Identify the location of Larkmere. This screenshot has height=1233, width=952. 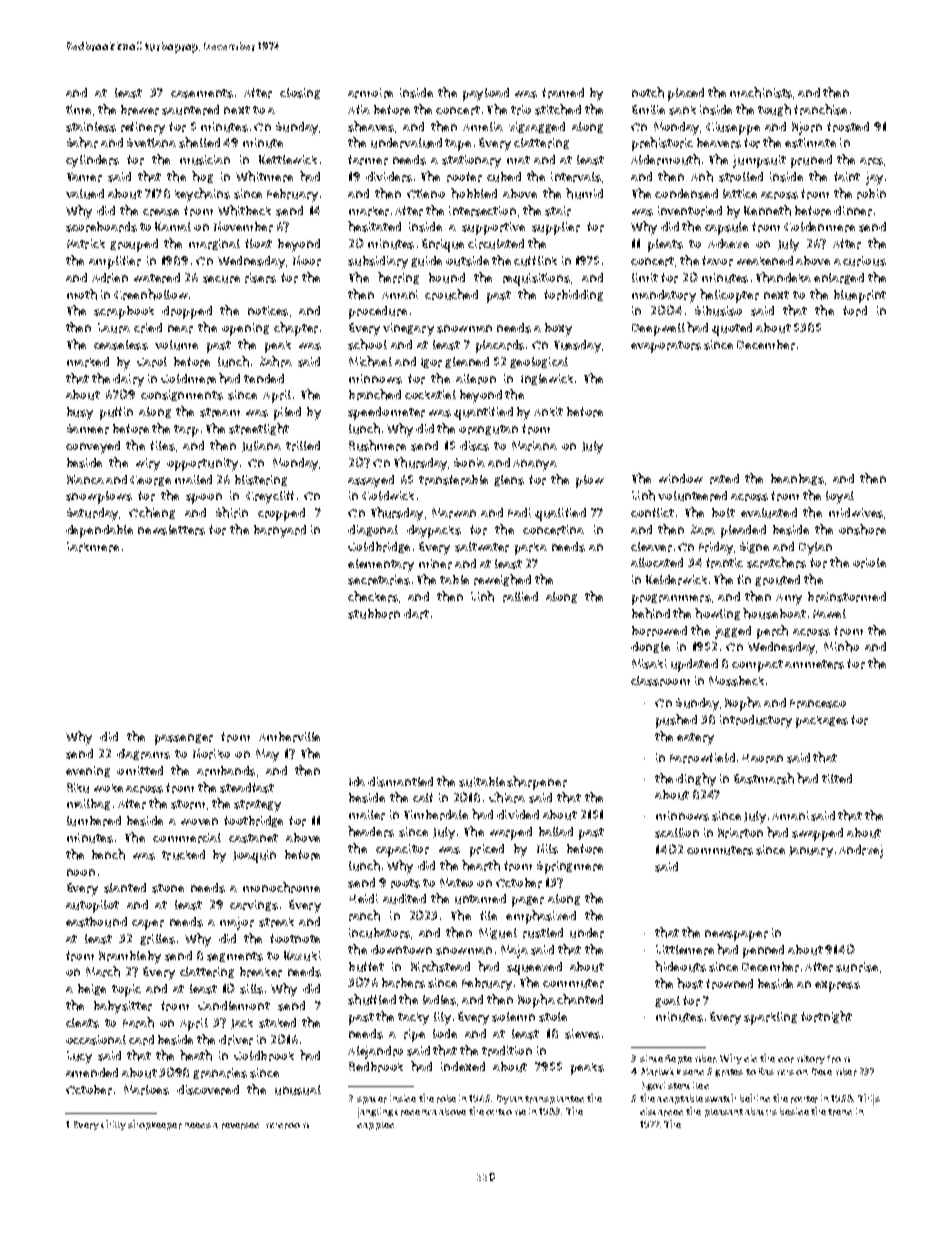
(93, 547).
